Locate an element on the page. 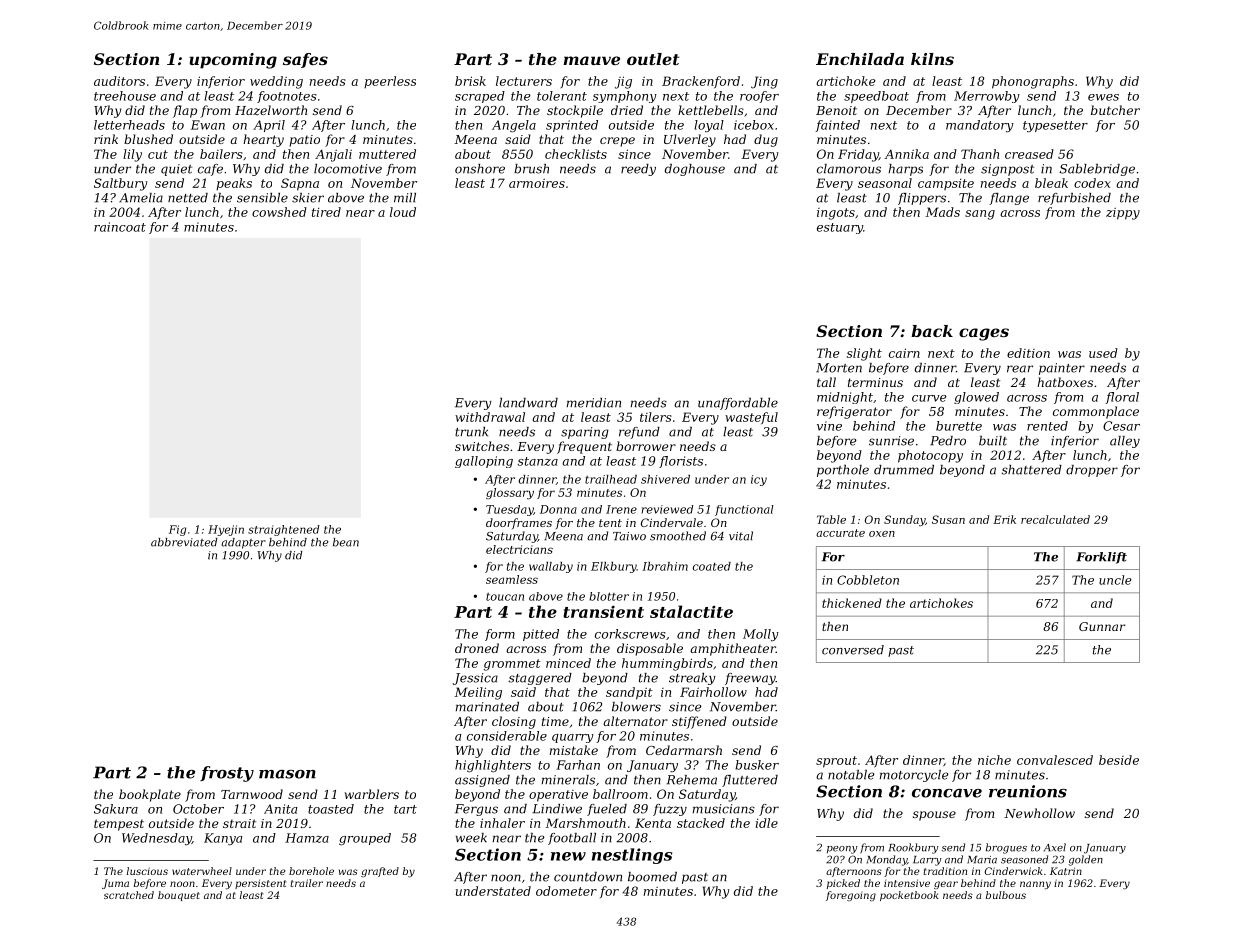  trunk is located at coordinates (471, 432).
